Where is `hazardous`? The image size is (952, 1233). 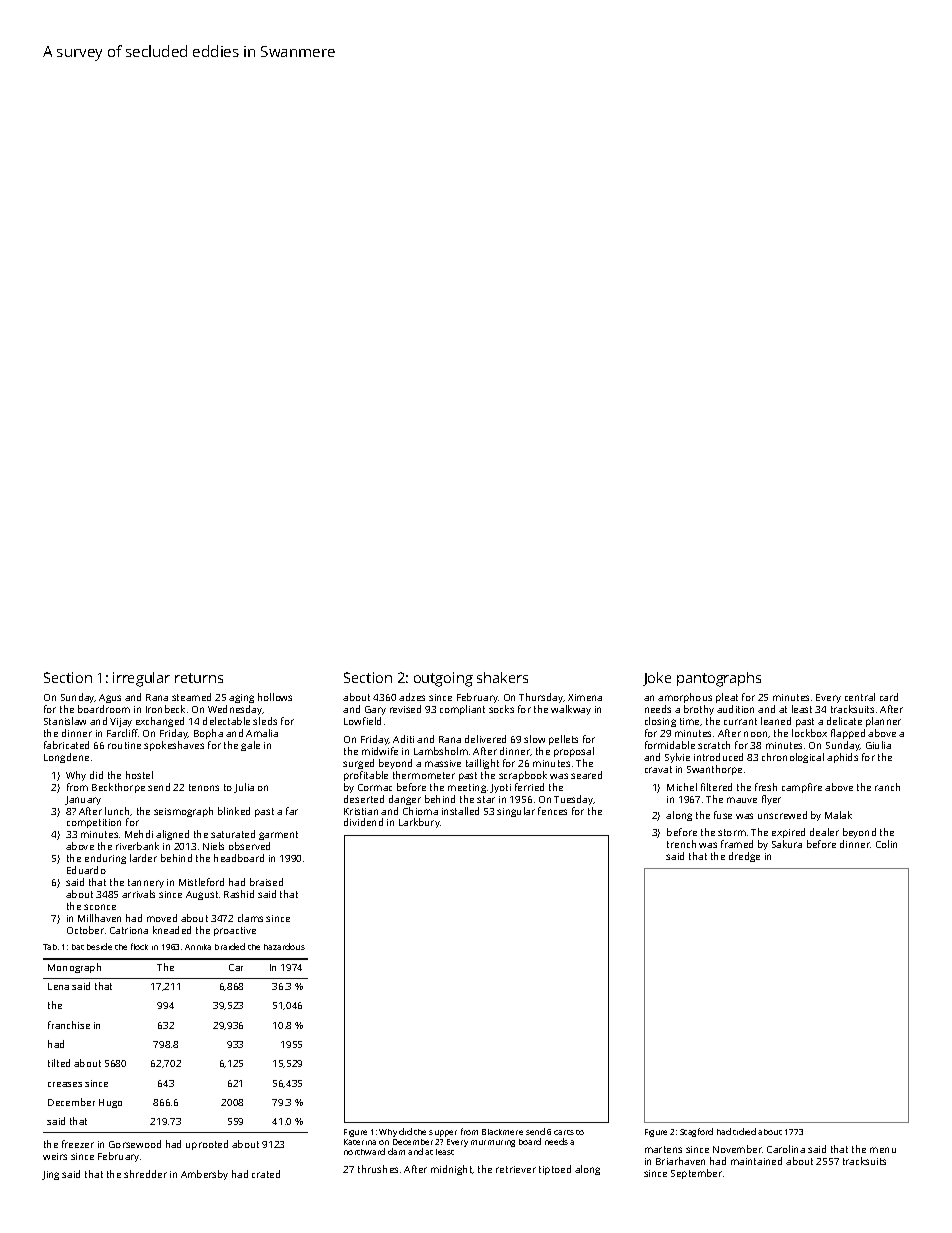
hazardous is located at coordinates (284, 946).
